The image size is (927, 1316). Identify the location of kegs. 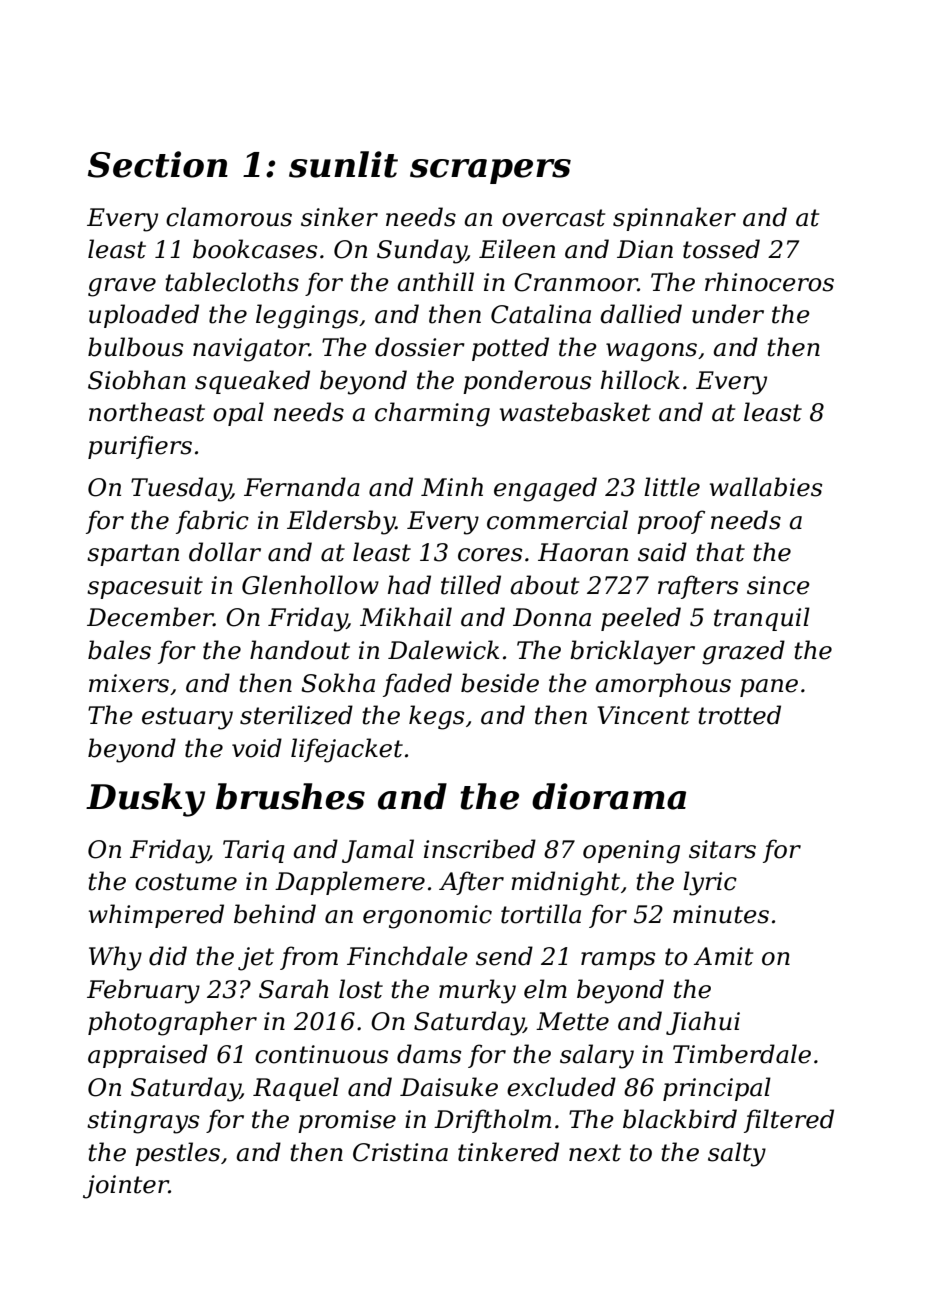
(436, 717).
